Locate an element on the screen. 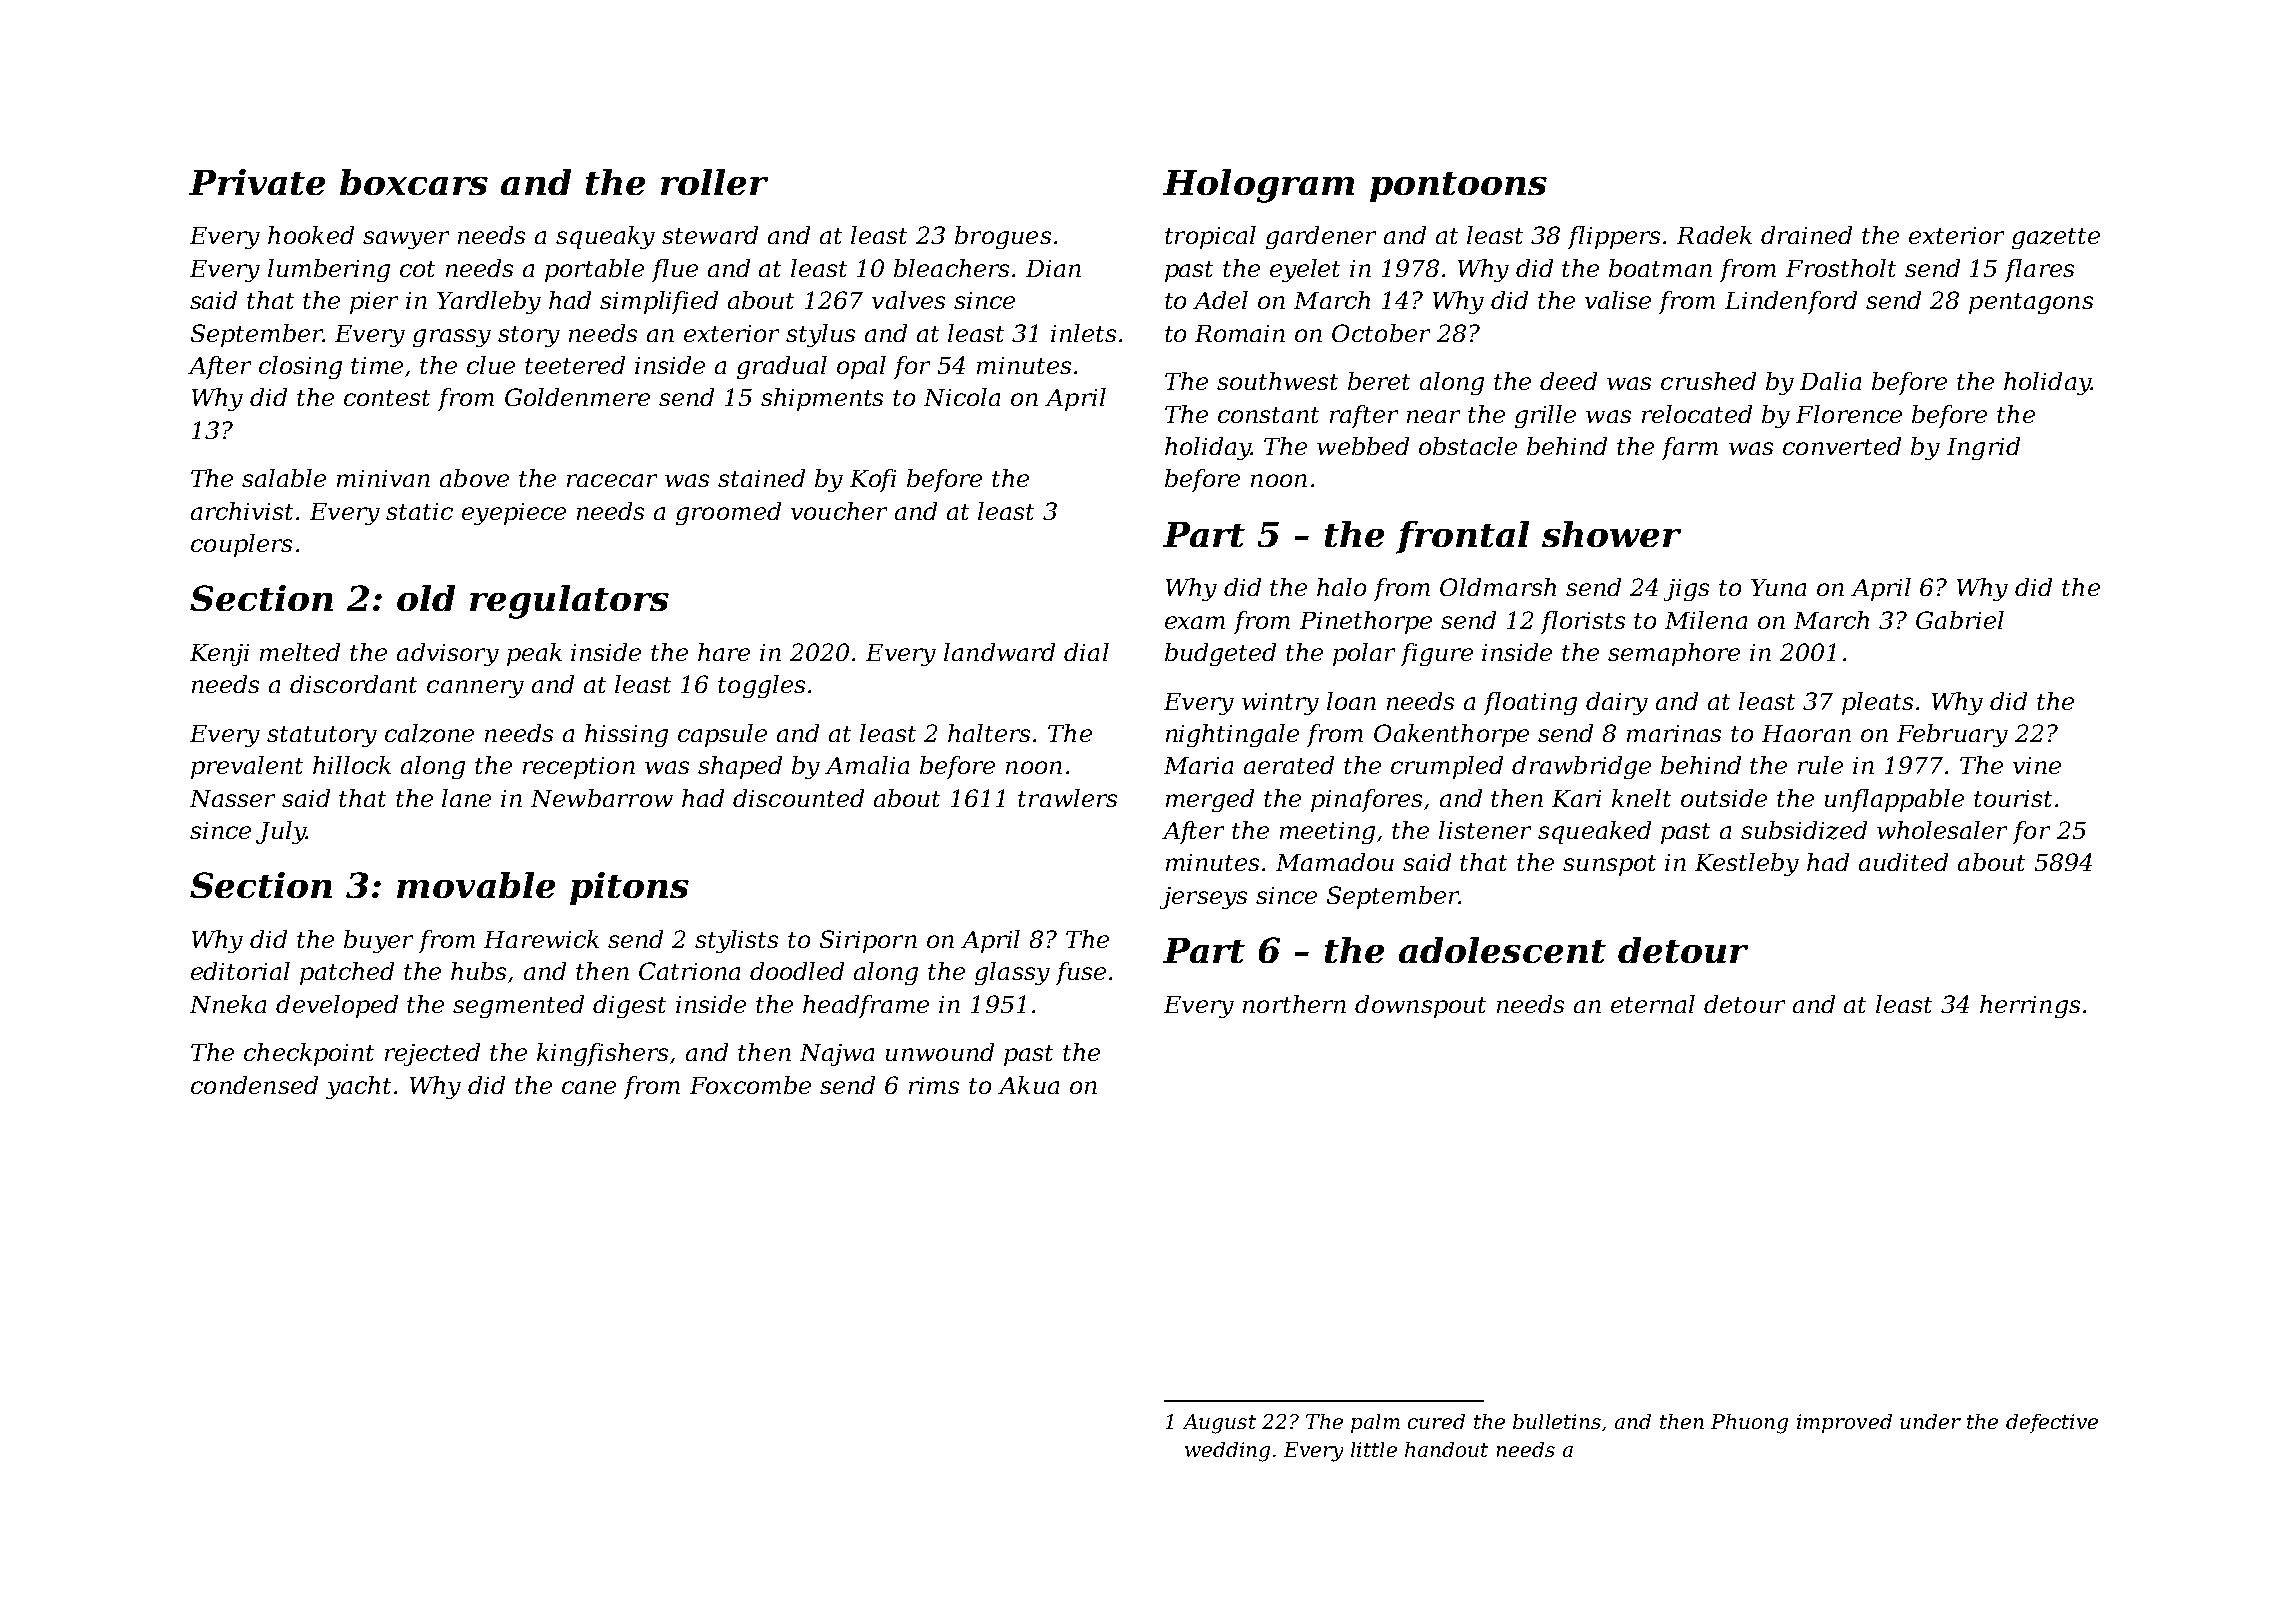  squeaky is located at coordinates (605, 237).
